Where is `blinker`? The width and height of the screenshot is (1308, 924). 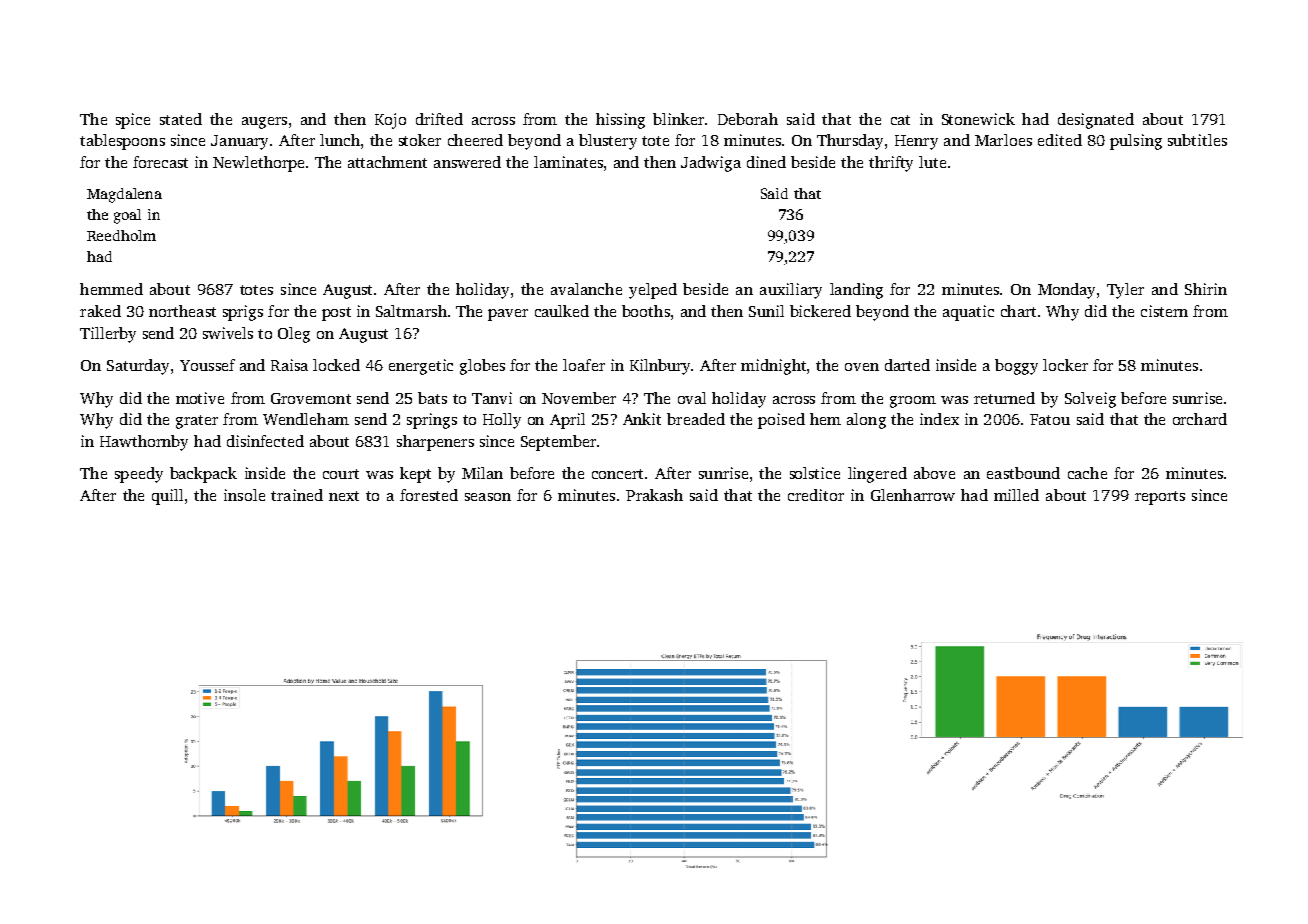 blinker is located at coordinates (678, 119).
